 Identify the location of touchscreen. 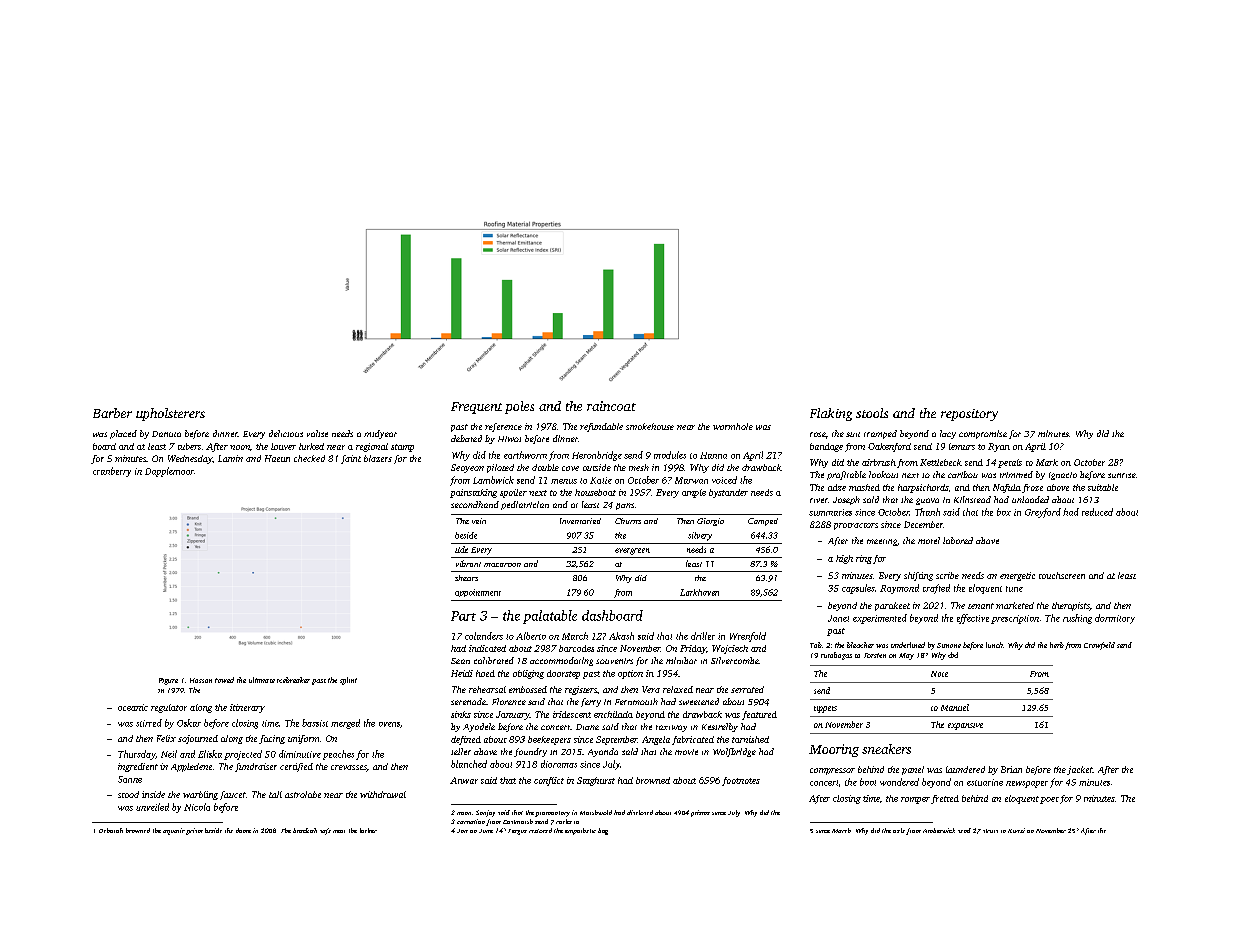
(1062, 575).
